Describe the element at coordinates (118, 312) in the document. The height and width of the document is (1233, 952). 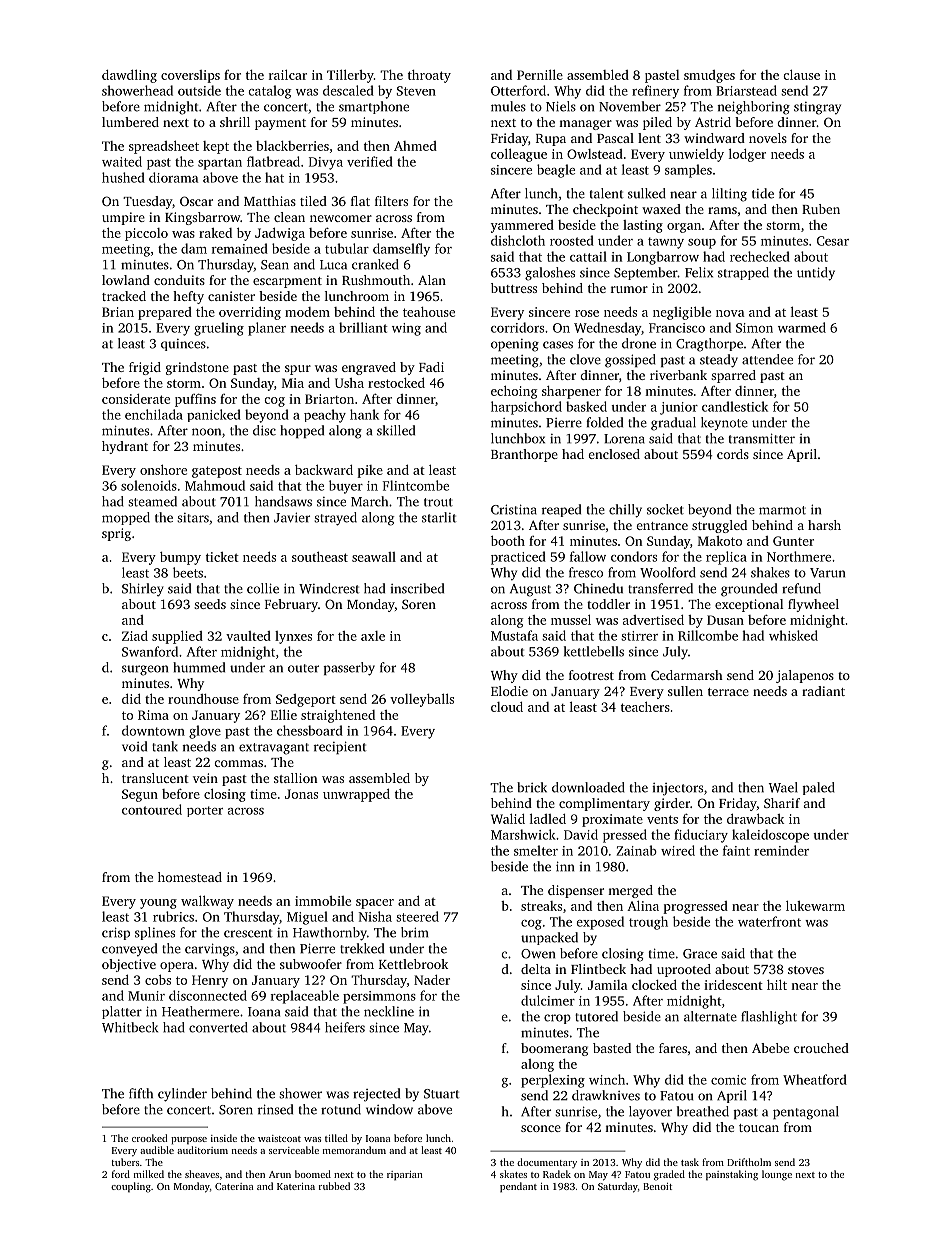
I see `Brian` at that location.
